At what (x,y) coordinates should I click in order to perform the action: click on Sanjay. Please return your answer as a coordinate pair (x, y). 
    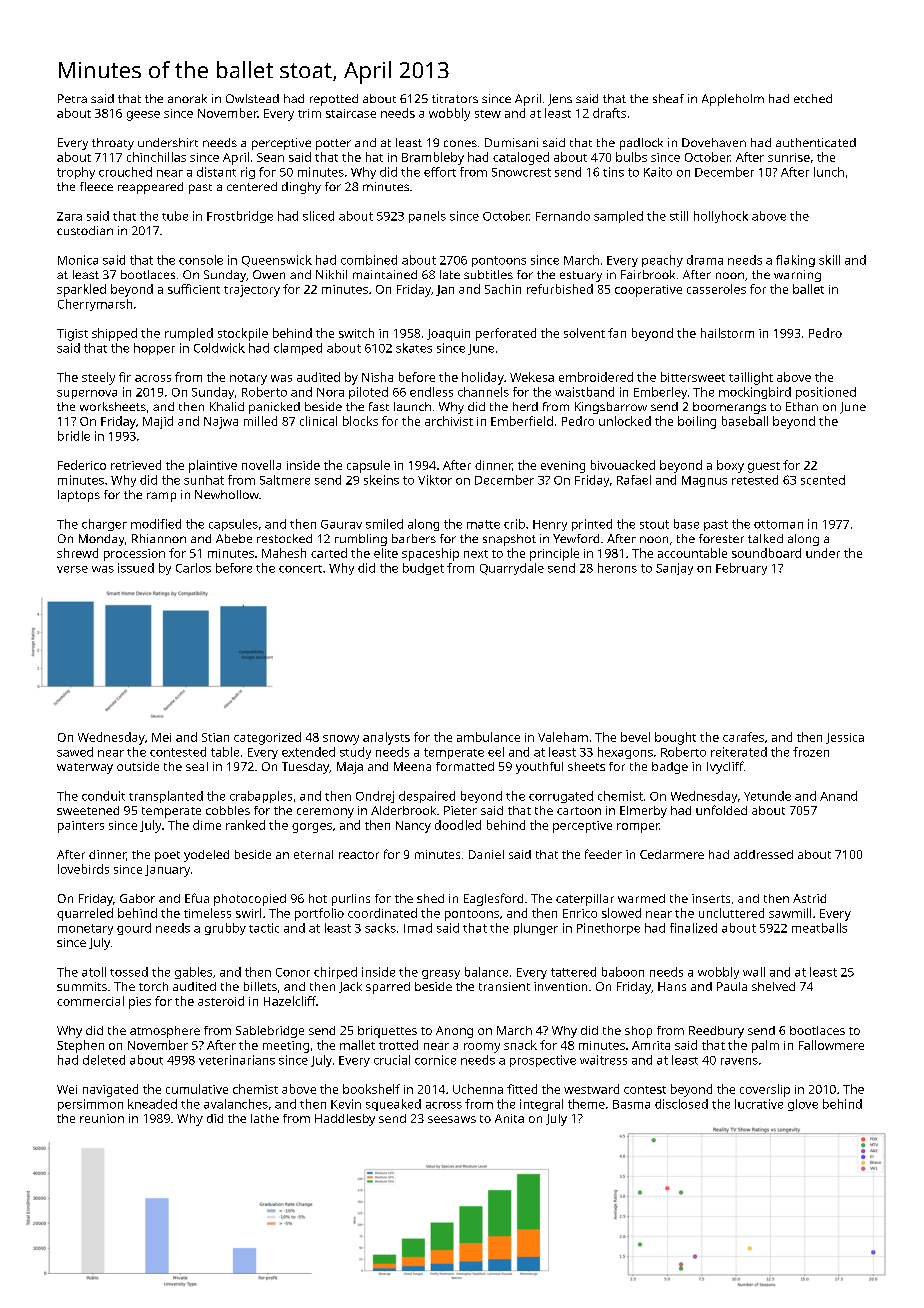
    Looking at the image, I should click on (674, 569).
